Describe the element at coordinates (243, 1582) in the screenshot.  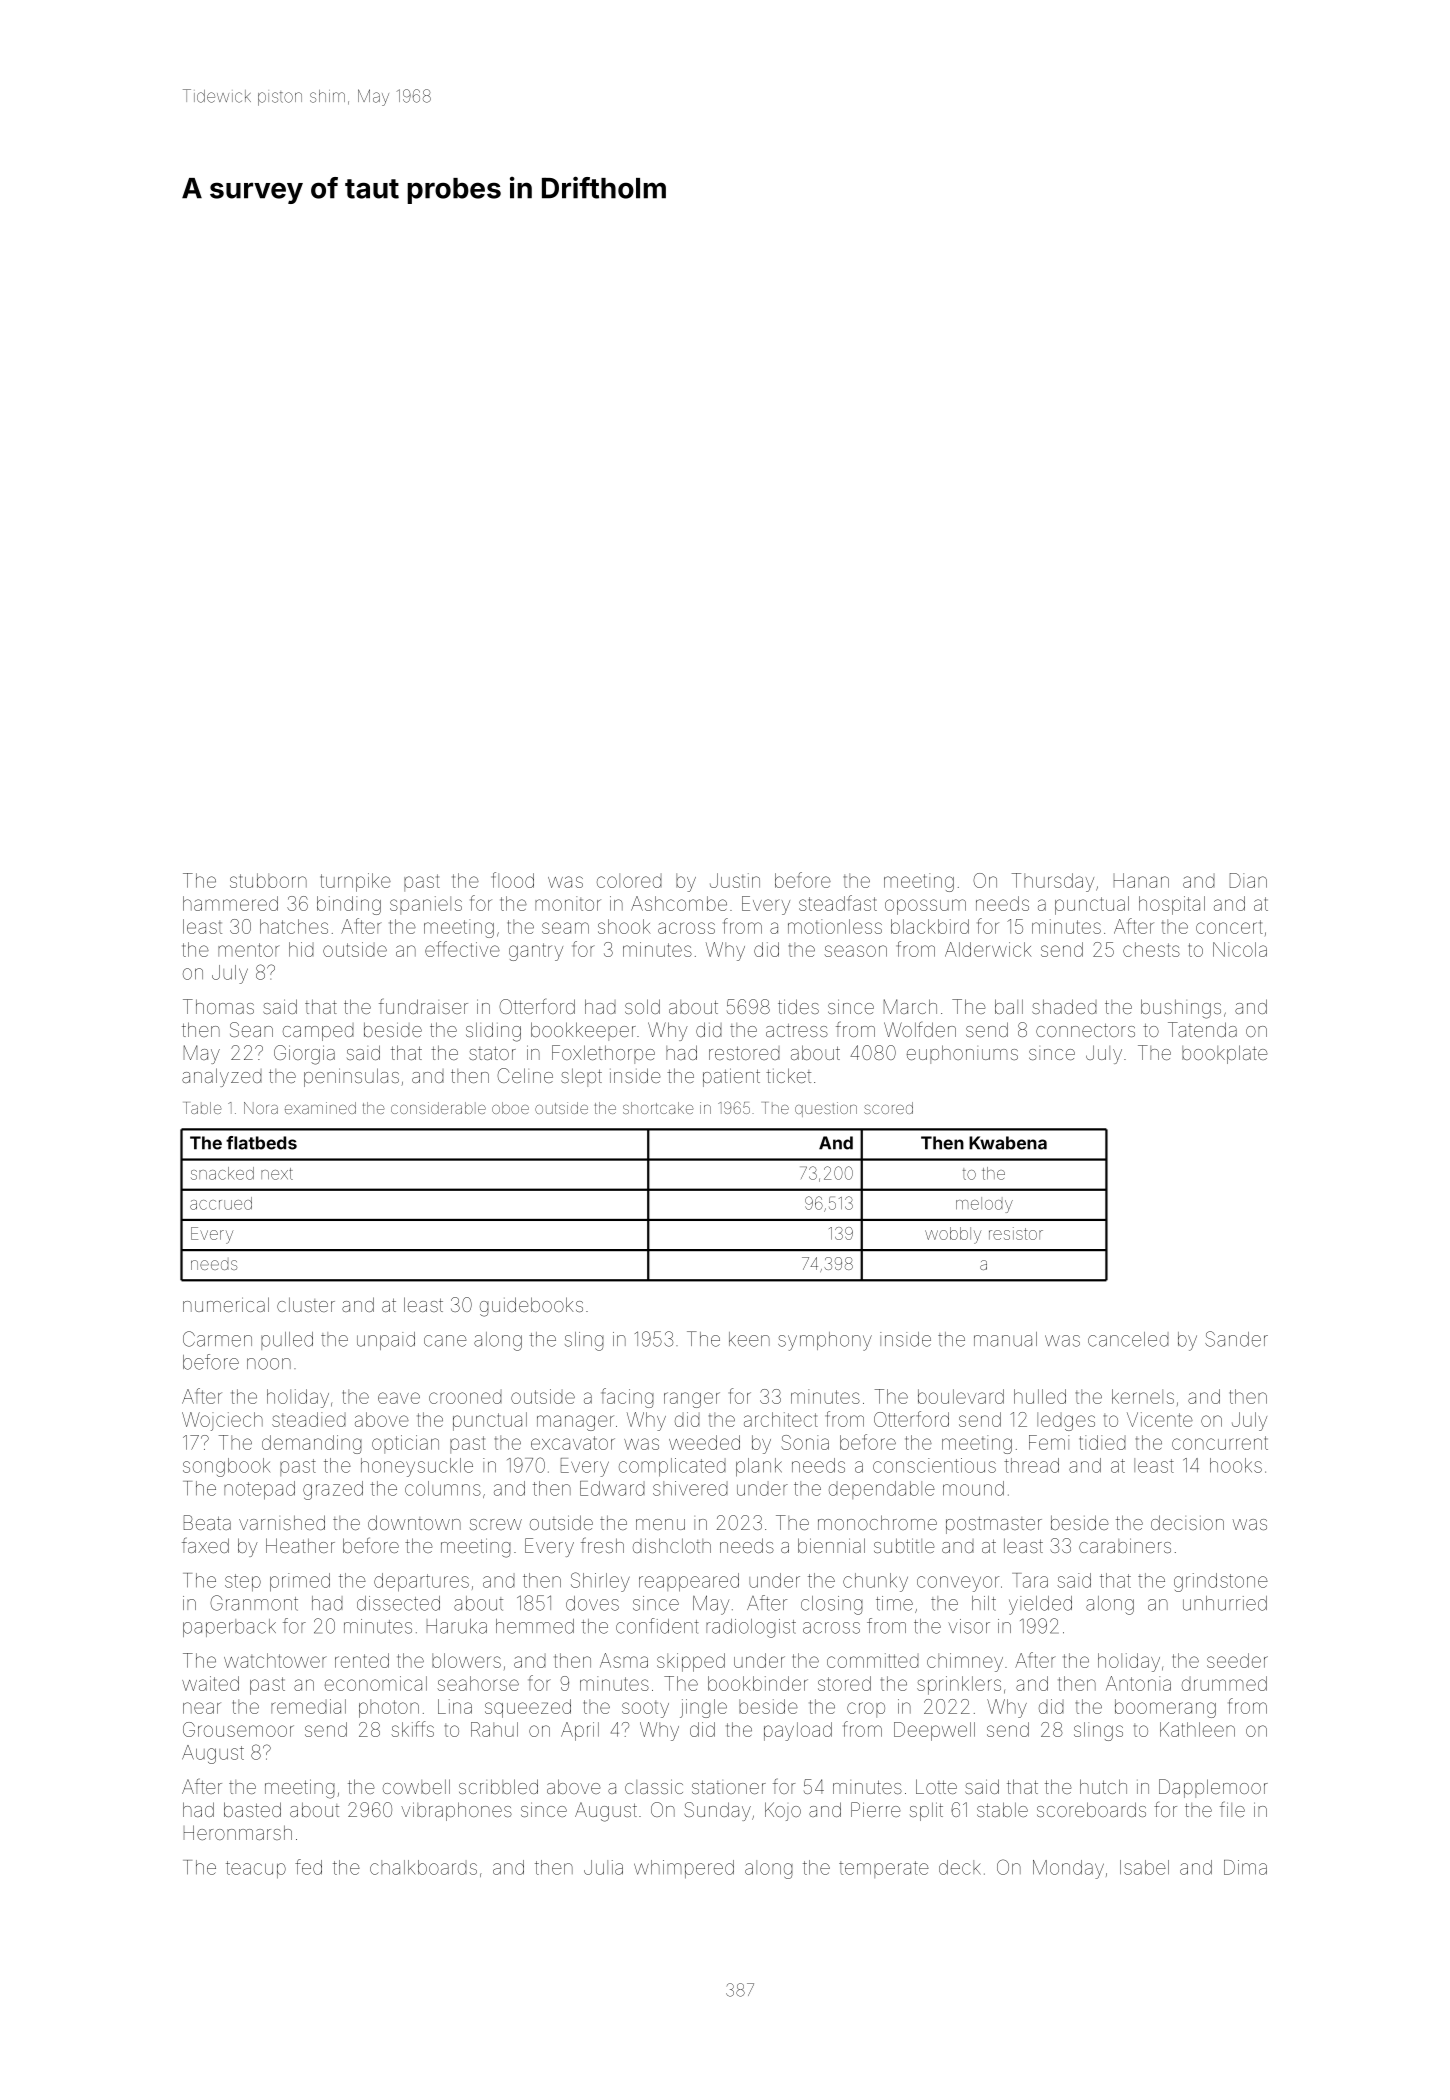
I see `step` at that location.
